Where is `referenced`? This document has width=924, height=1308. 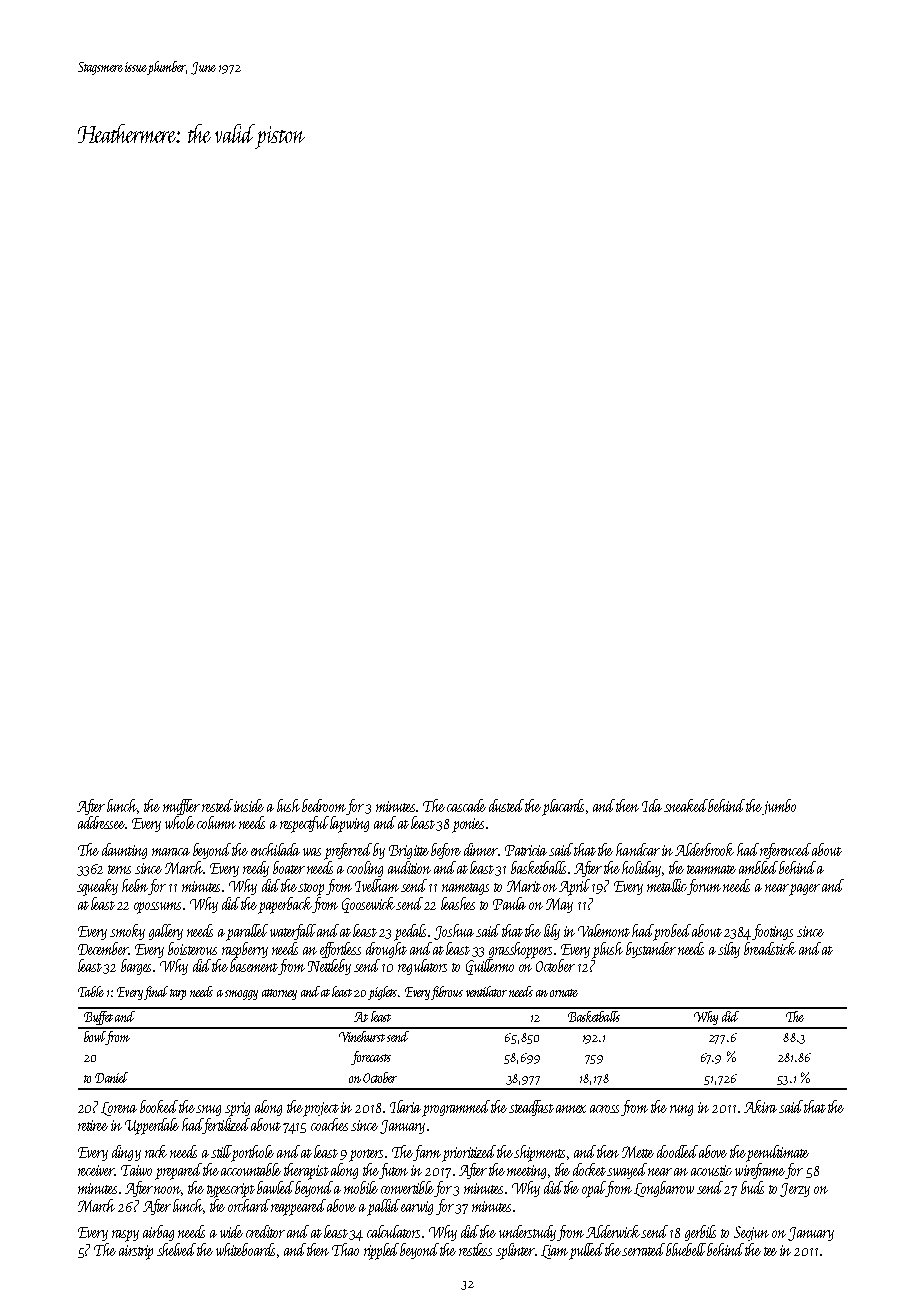 referenced is located at coordinates (785, 851).
